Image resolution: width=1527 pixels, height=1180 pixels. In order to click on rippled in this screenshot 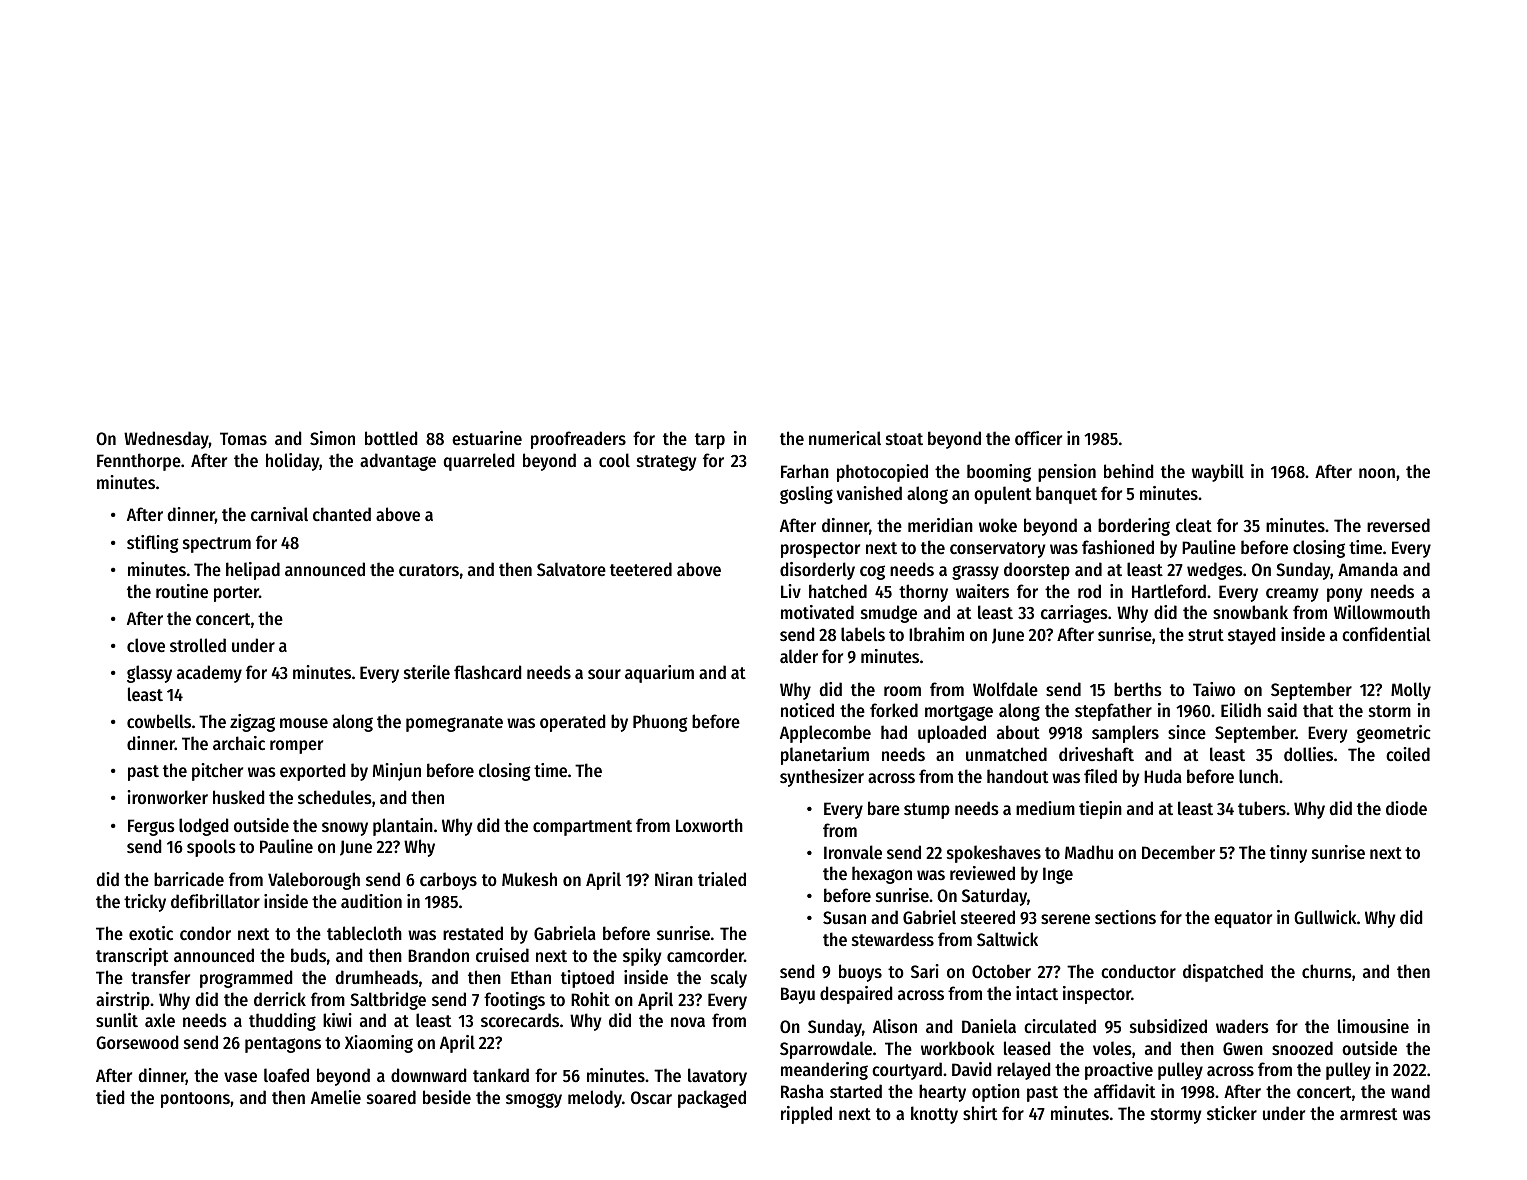, I will do `click(806, 1115)`.
